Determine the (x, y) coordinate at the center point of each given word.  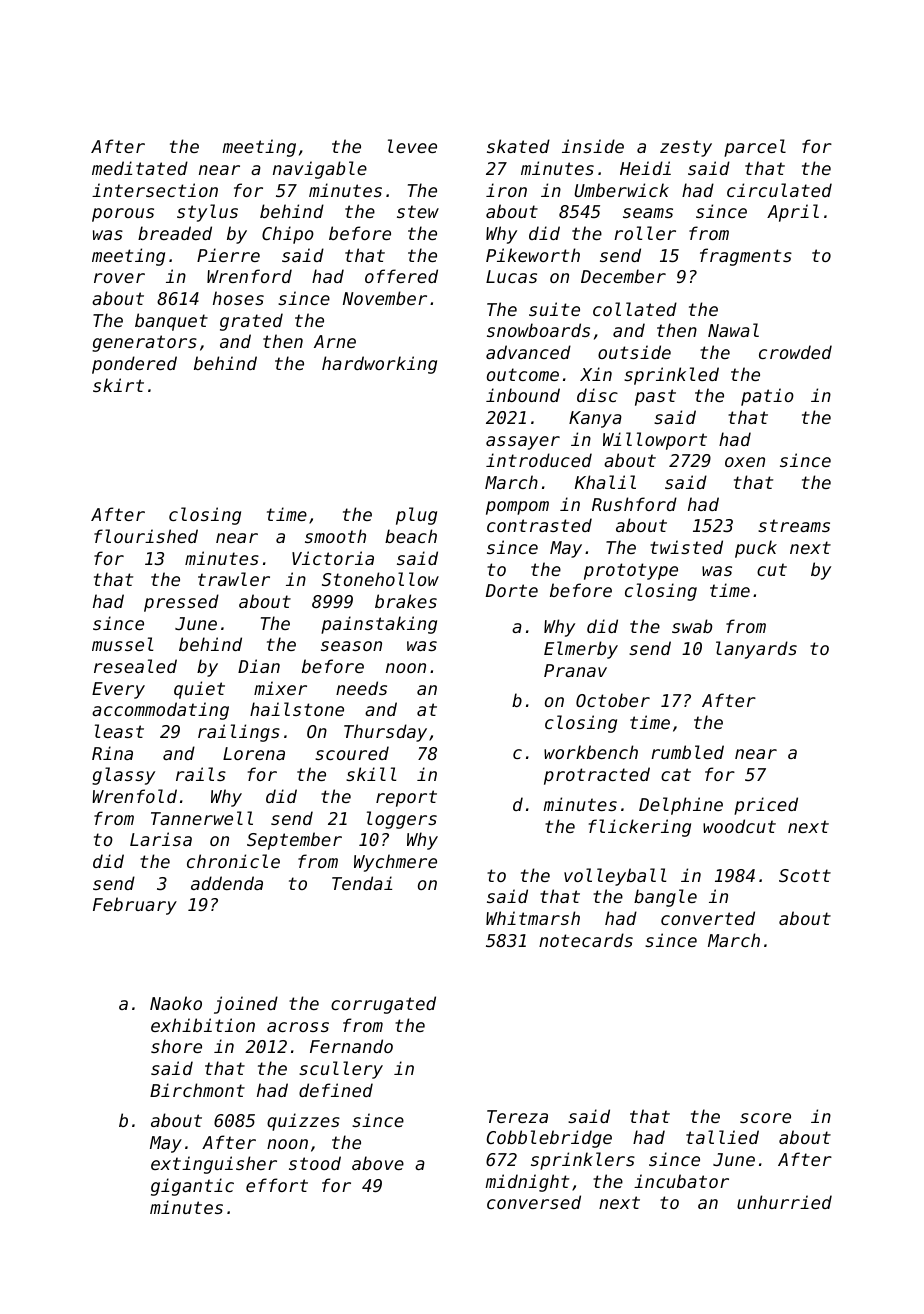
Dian (259, 666)
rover (119, 278)
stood (315, 1163)
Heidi (645, 168)
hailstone (297, 709)
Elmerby (581, 650)
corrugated (383, 1005)
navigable (320, 170)
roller (645, 233)
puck (756, 549)
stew (418, 211)
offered (401, 276)
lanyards (756, 650)
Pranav (575, 670)
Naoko (176, 1003)
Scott (805, 875)
